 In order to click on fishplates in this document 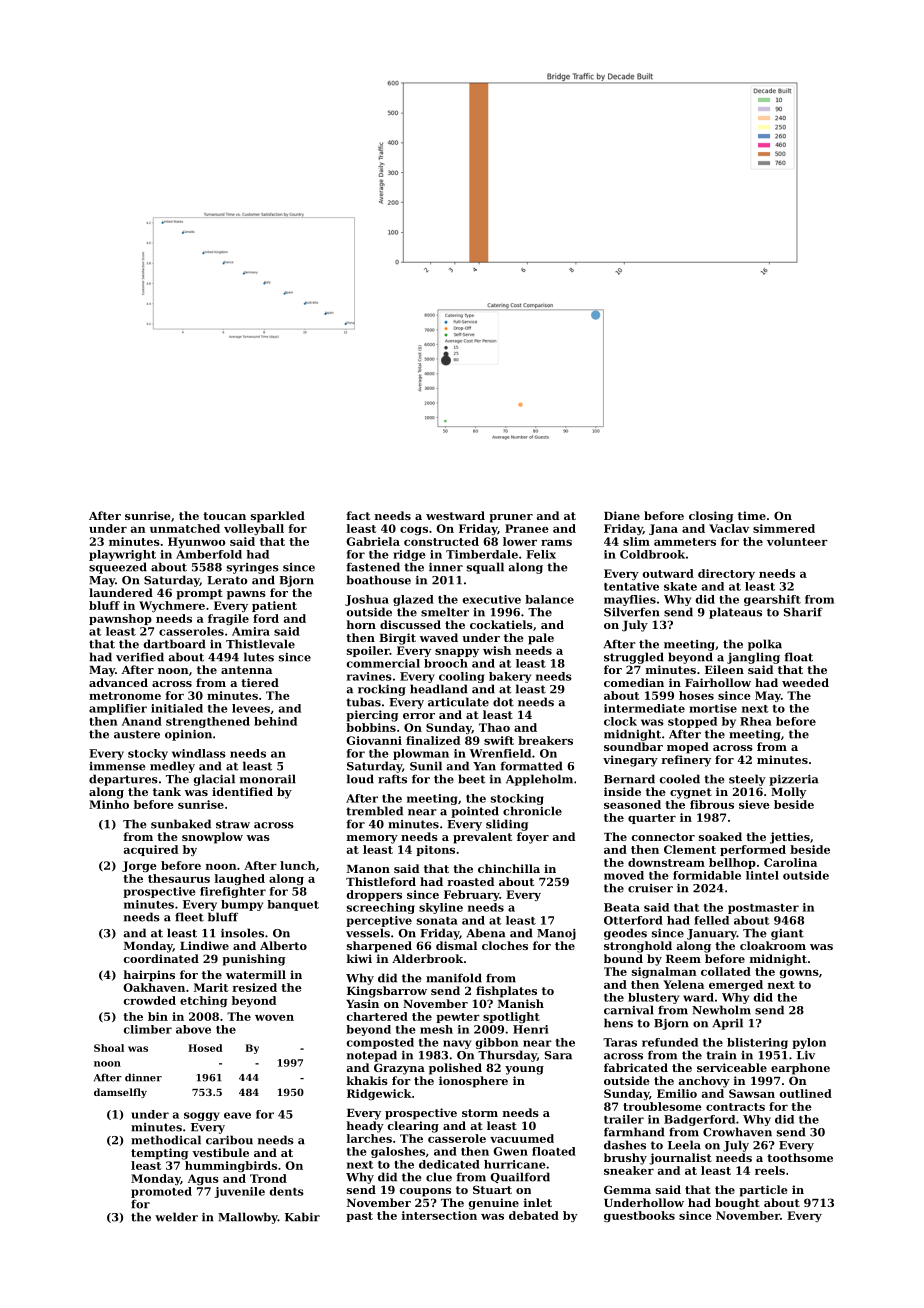, I will do `click(506, 992)`.
